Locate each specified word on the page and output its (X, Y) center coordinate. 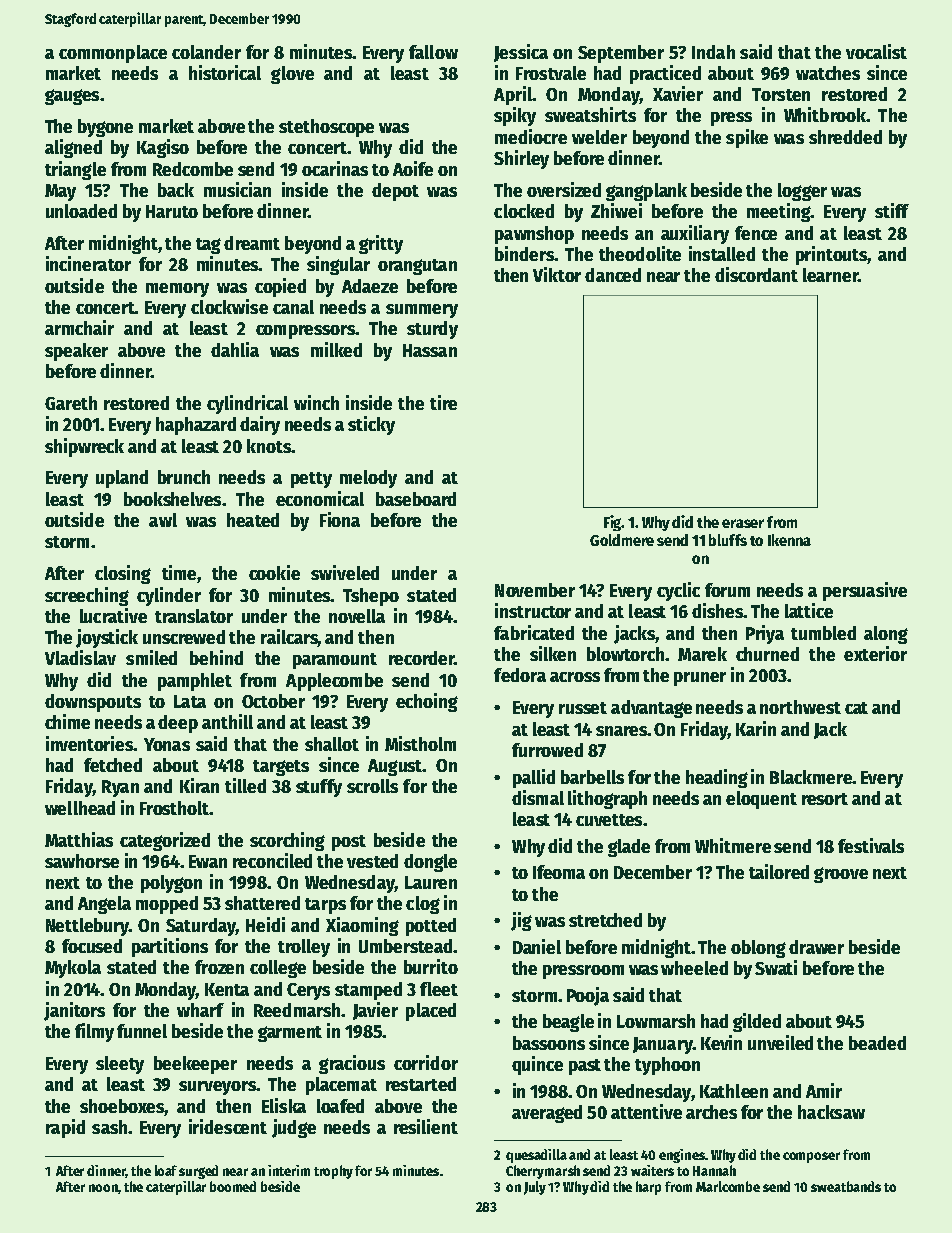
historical (225, 72)
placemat (341, 1086)
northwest (800, 707)
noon (103, 1188)
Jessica (521, 53)
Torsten (781, 94)
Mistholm (420, 743)
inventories (89, 743)
